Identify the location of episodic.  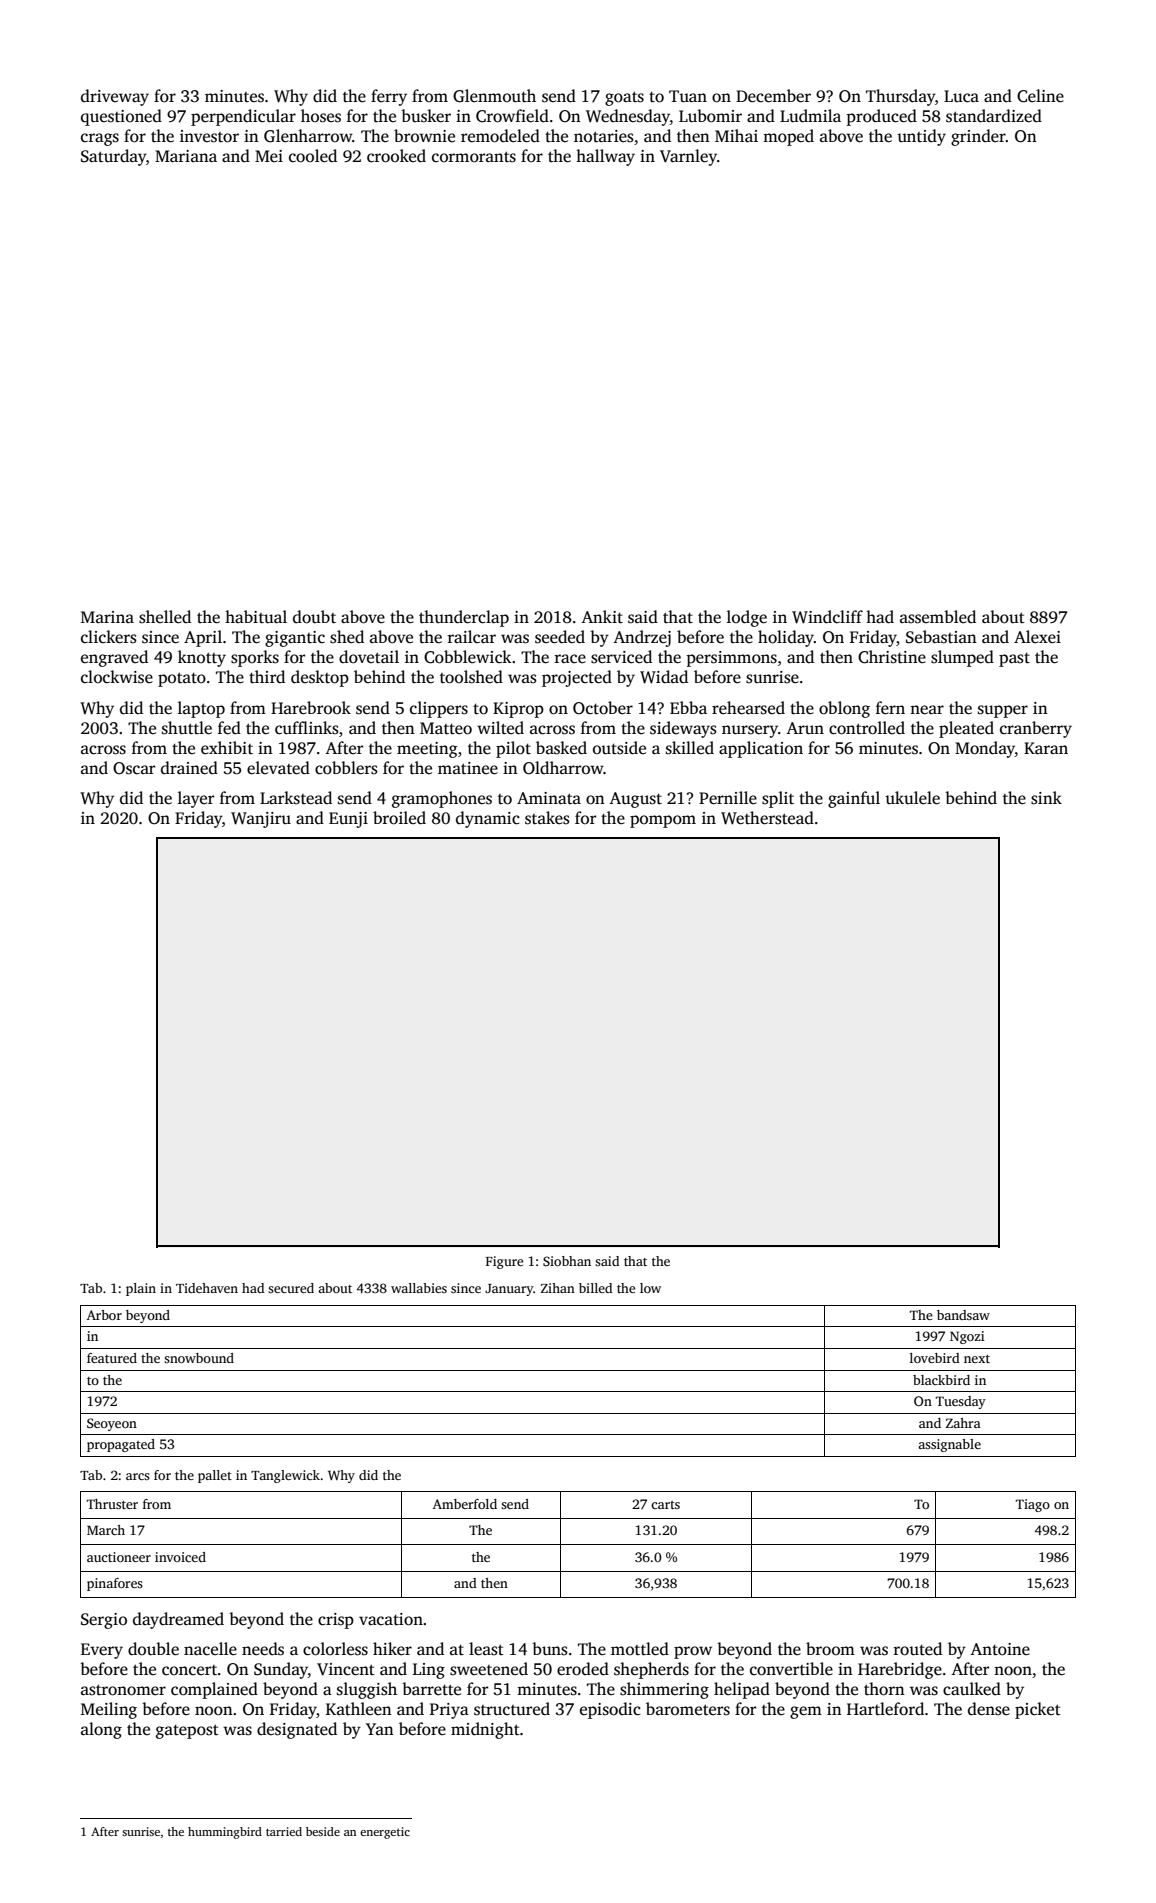
(610, 1710).
